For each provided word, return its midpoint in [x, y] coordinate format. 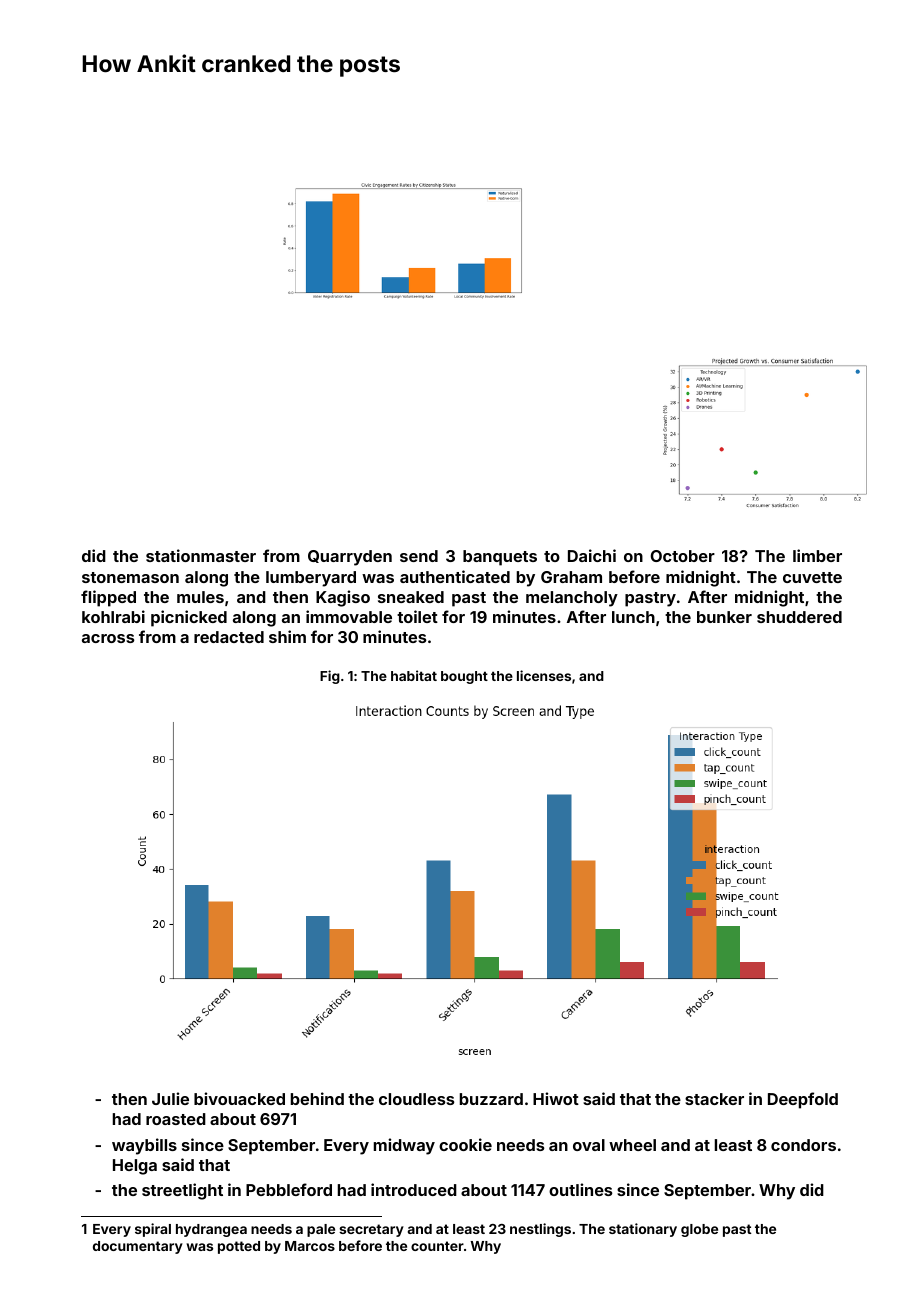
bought [464, 677]
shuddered [799, 617]
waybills [144, 1146]
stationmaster [201, 555]
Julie [170, 1098]
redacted [229, 637]
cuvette [812, 577]
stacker [714, 1099]
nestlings [540, 1230]
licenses [544, 675]
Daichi [592, 555]
